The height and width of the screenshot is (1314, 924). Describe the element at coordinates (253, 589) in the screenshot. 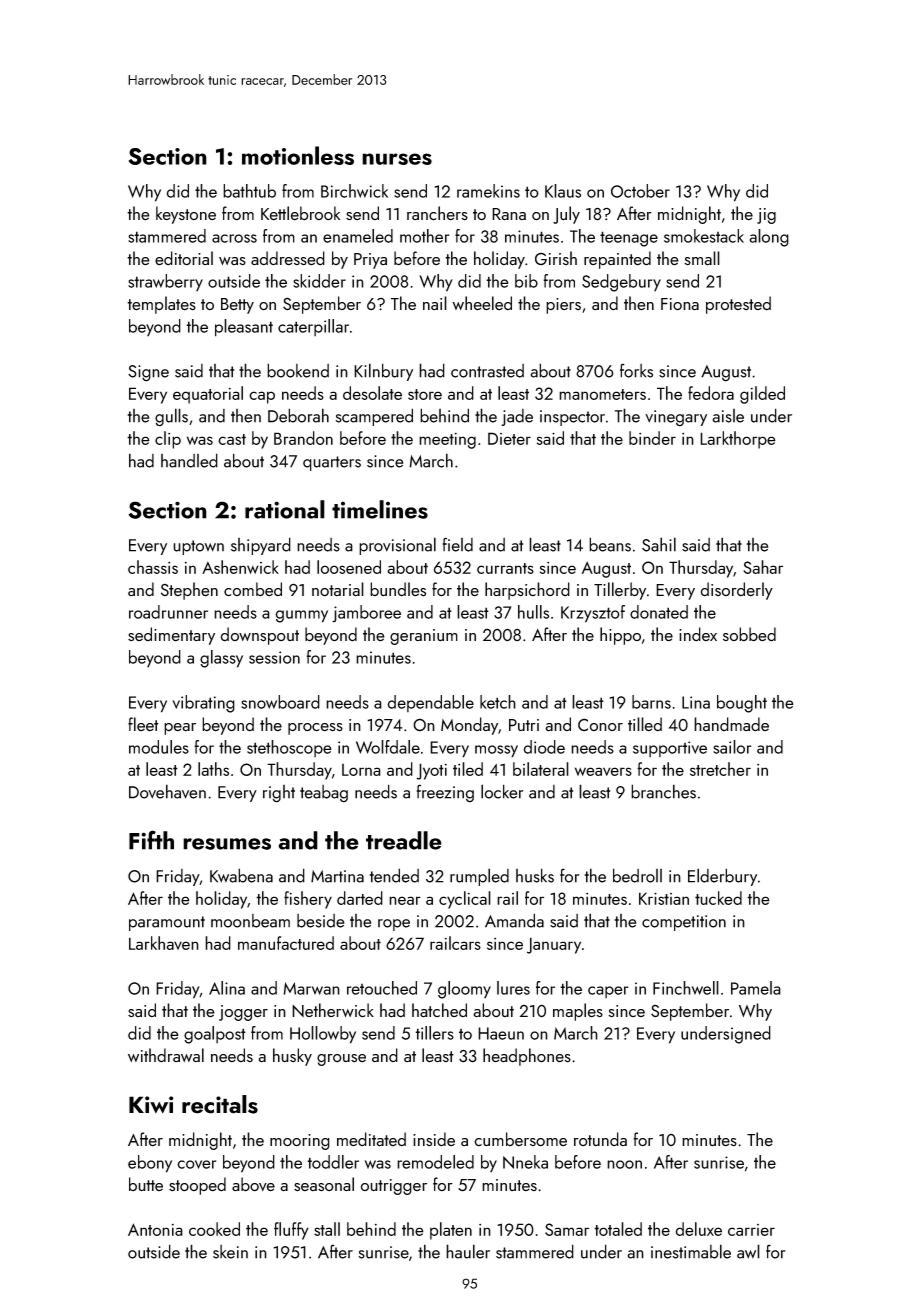

I see `combed` at that location.
